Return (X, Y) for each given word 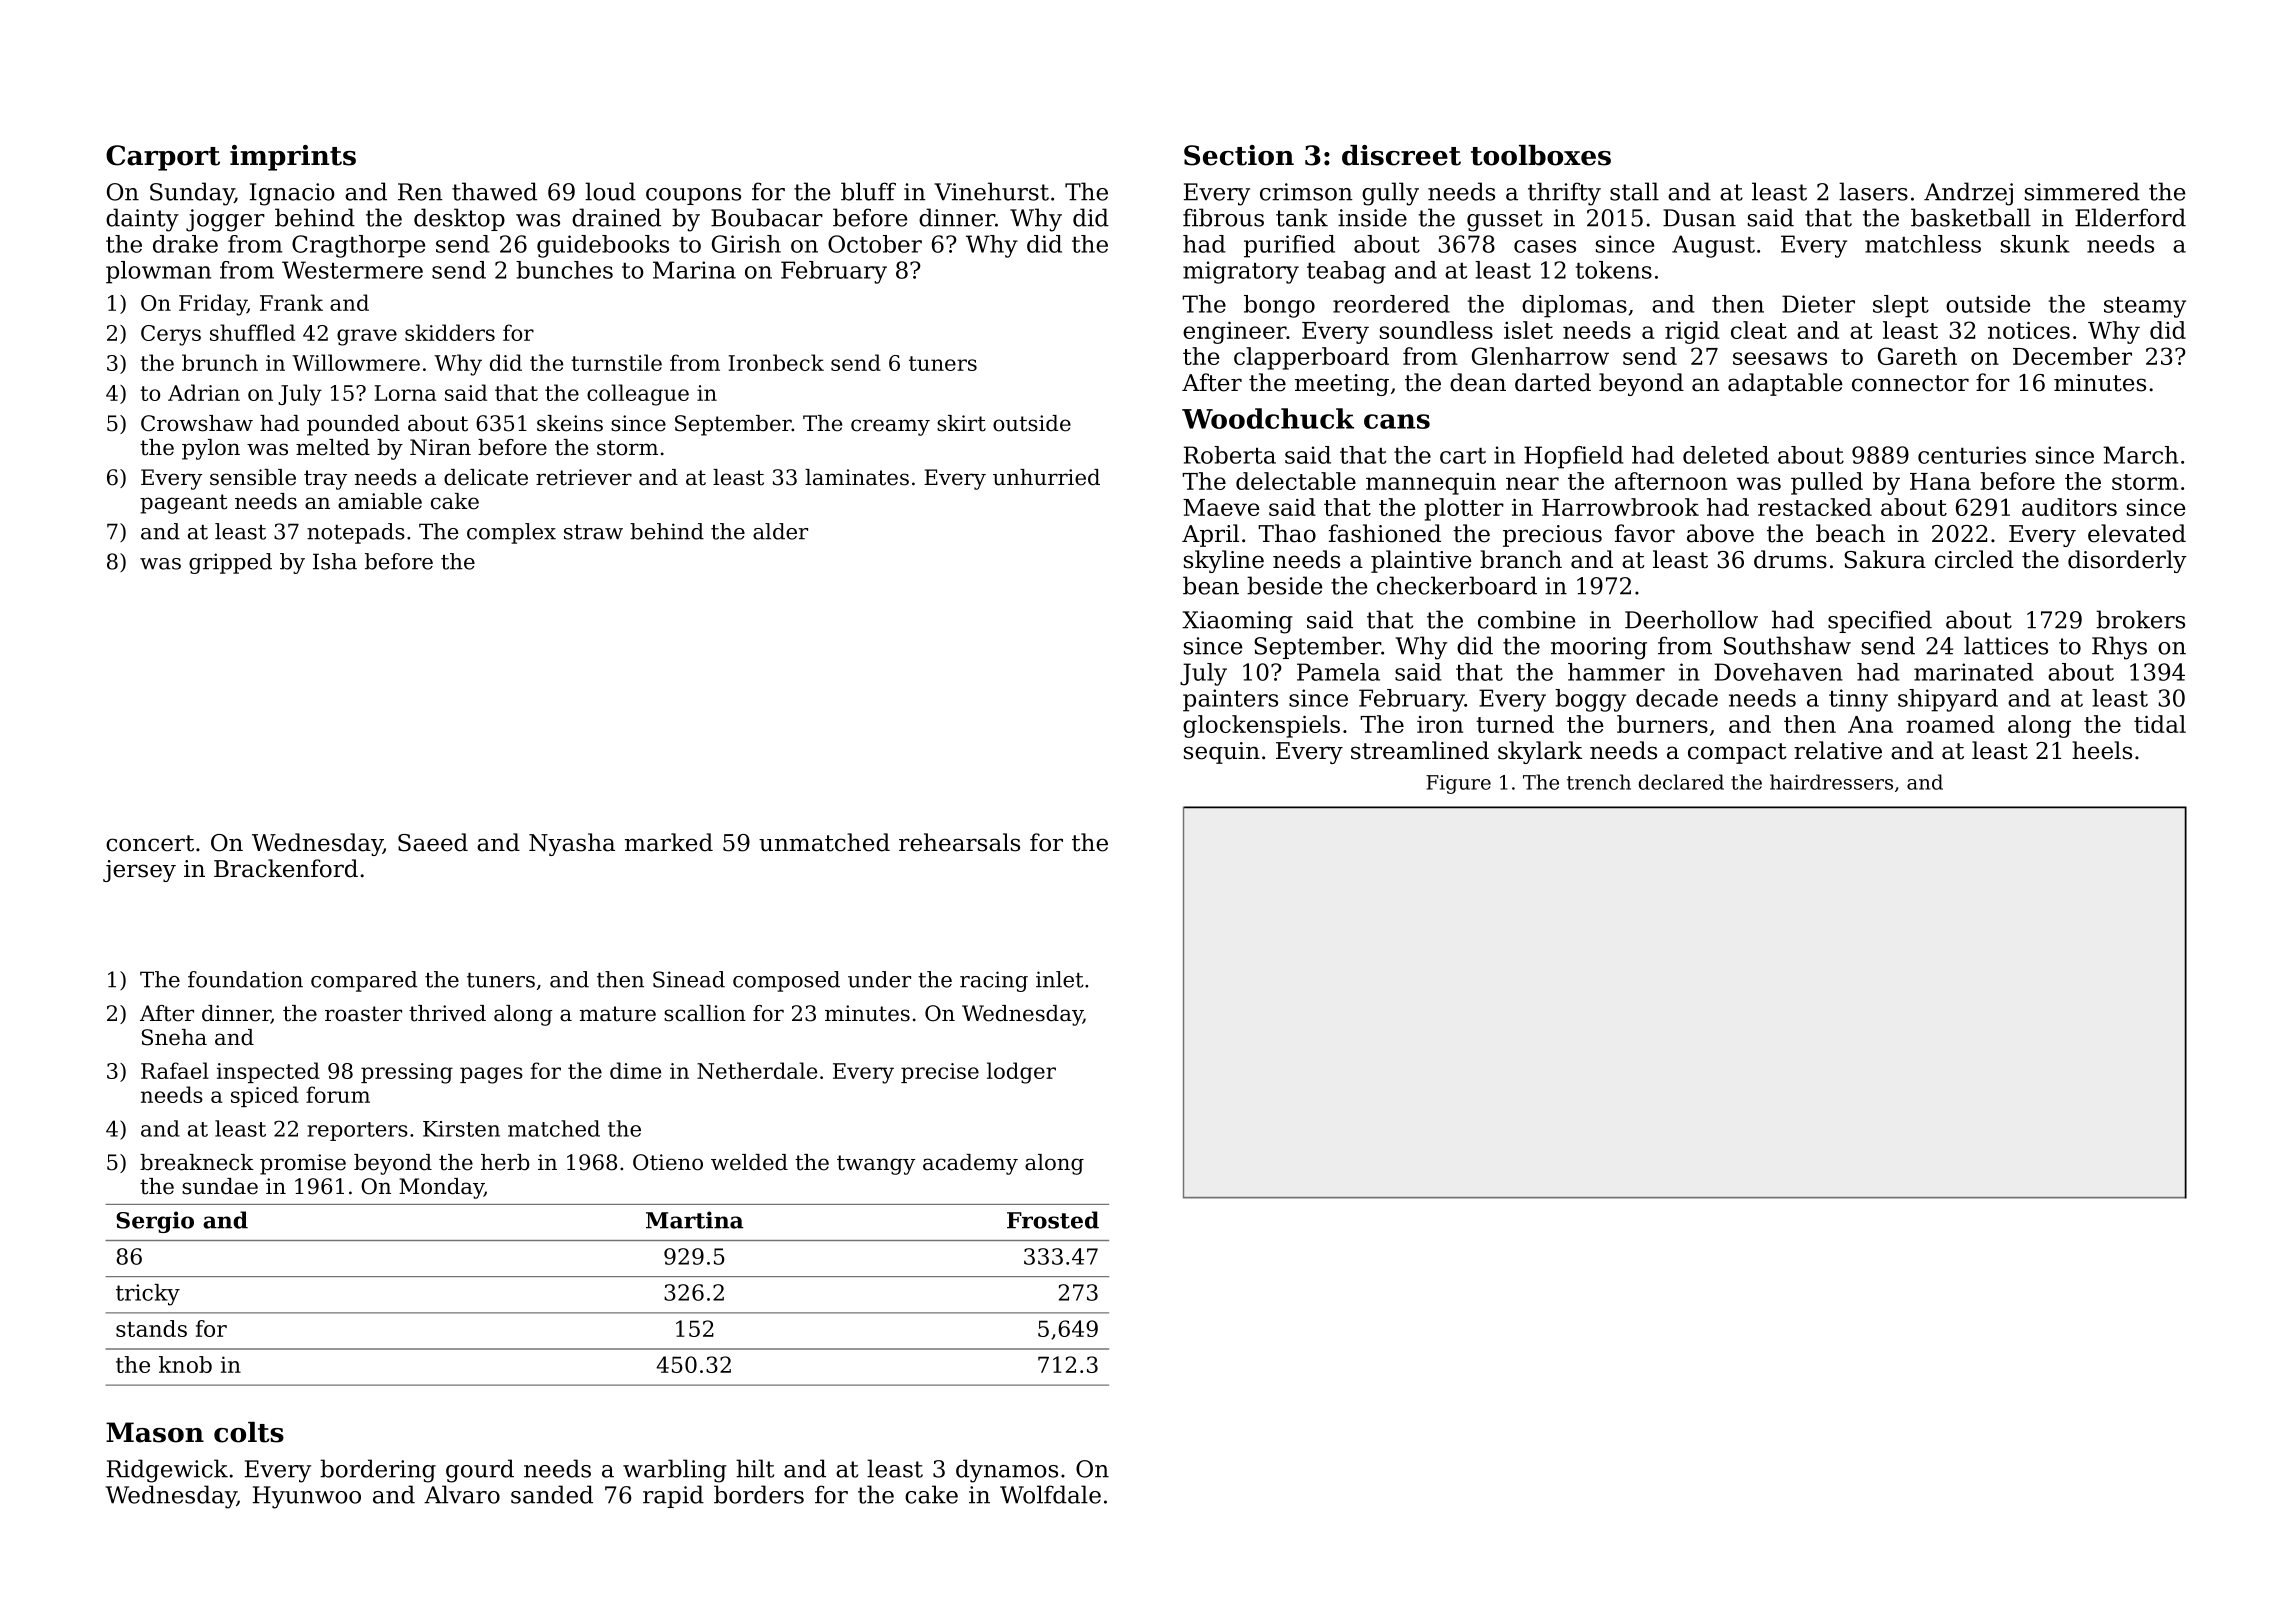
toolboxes (1541, 155)
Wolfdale (1050, 1494)
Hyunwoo (307, 1497)
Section (1239, 155)
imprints (293, 158)
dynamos (1007, 1471)
